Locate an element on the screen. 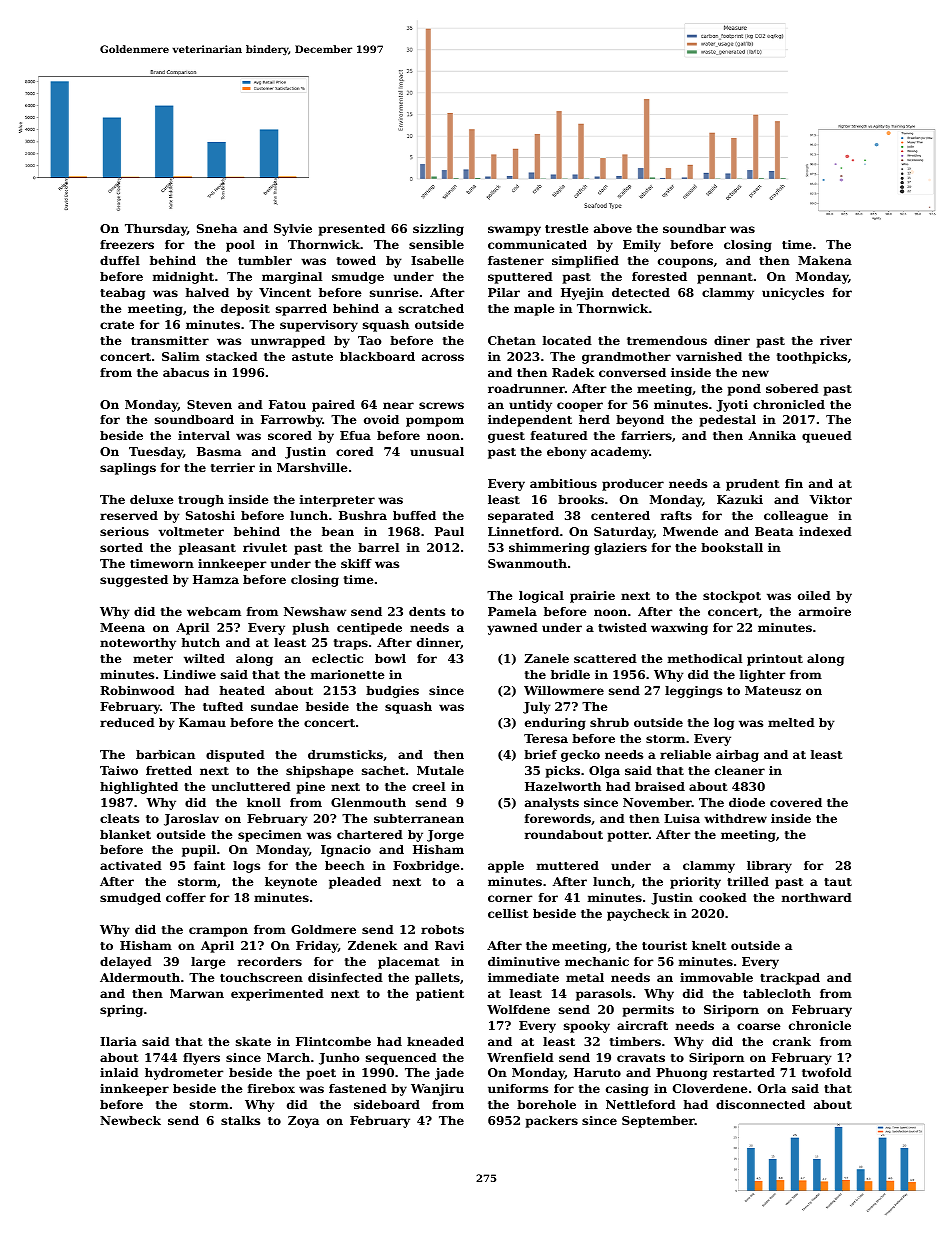 This screenshot has height=1233, width=952. cooked is located at coordinates (723, 897).
